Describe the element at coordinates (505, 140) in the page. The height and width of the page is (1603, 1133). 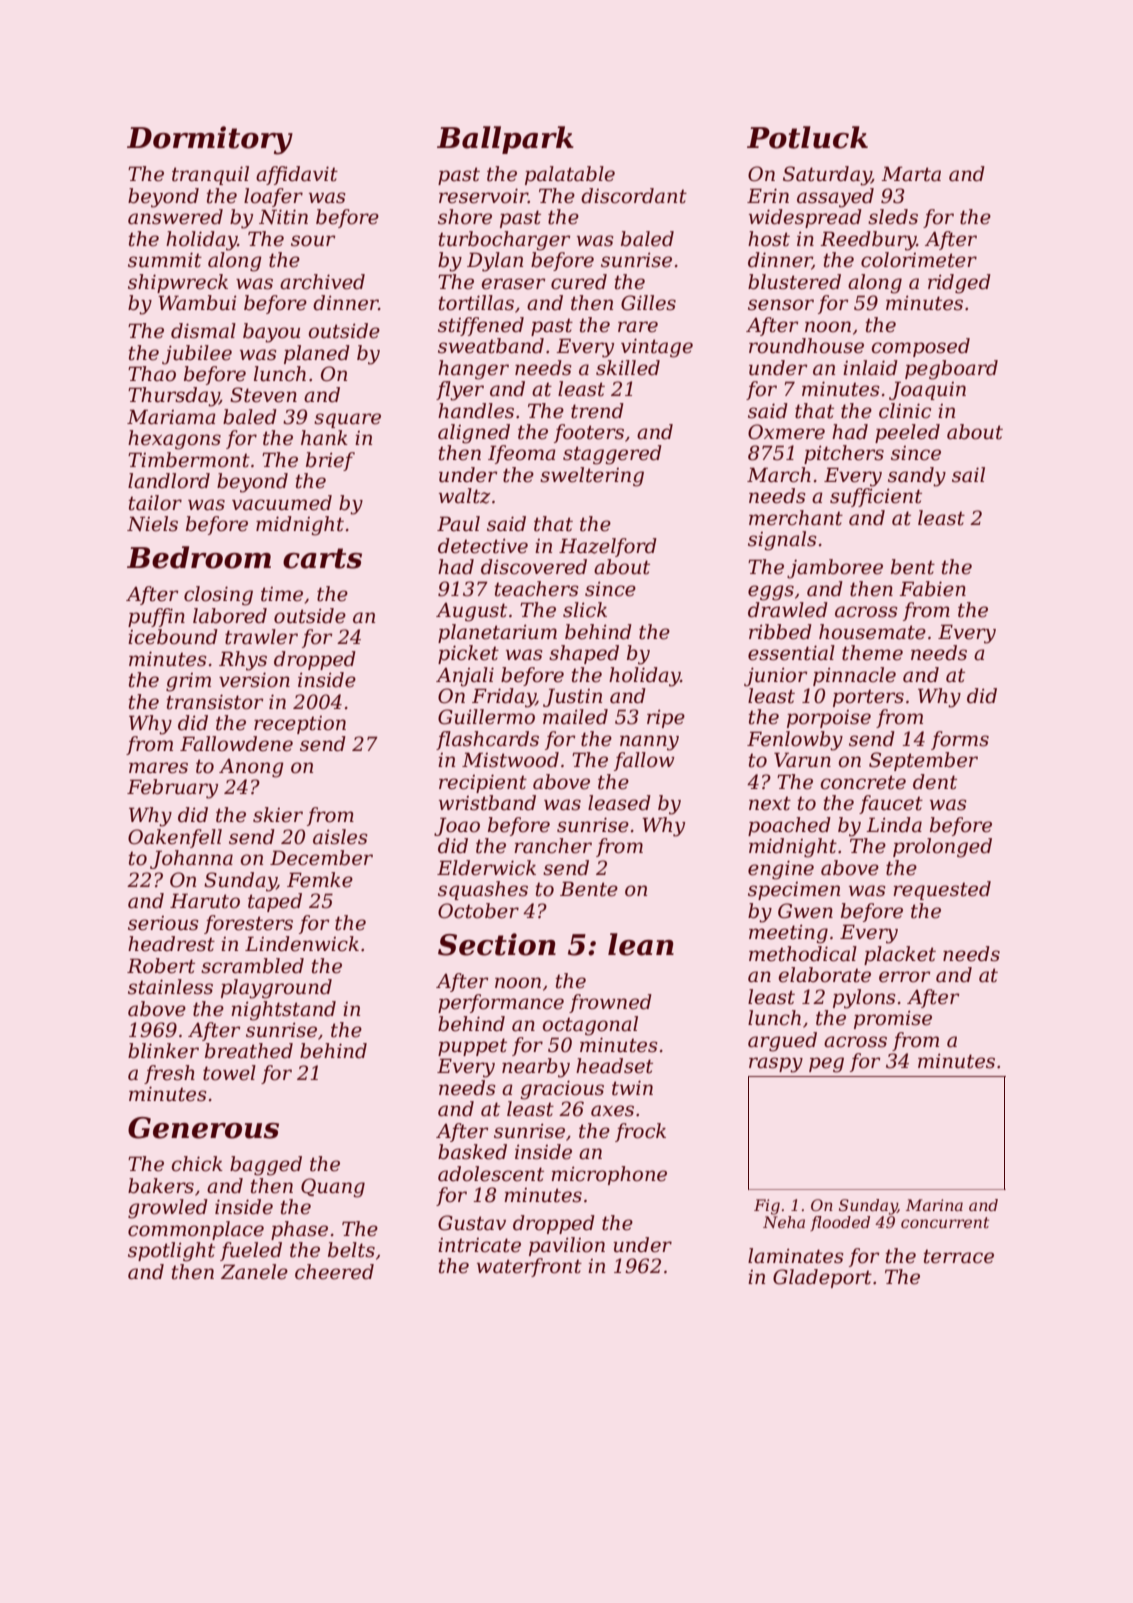
I see `Ballpark` at that location.
